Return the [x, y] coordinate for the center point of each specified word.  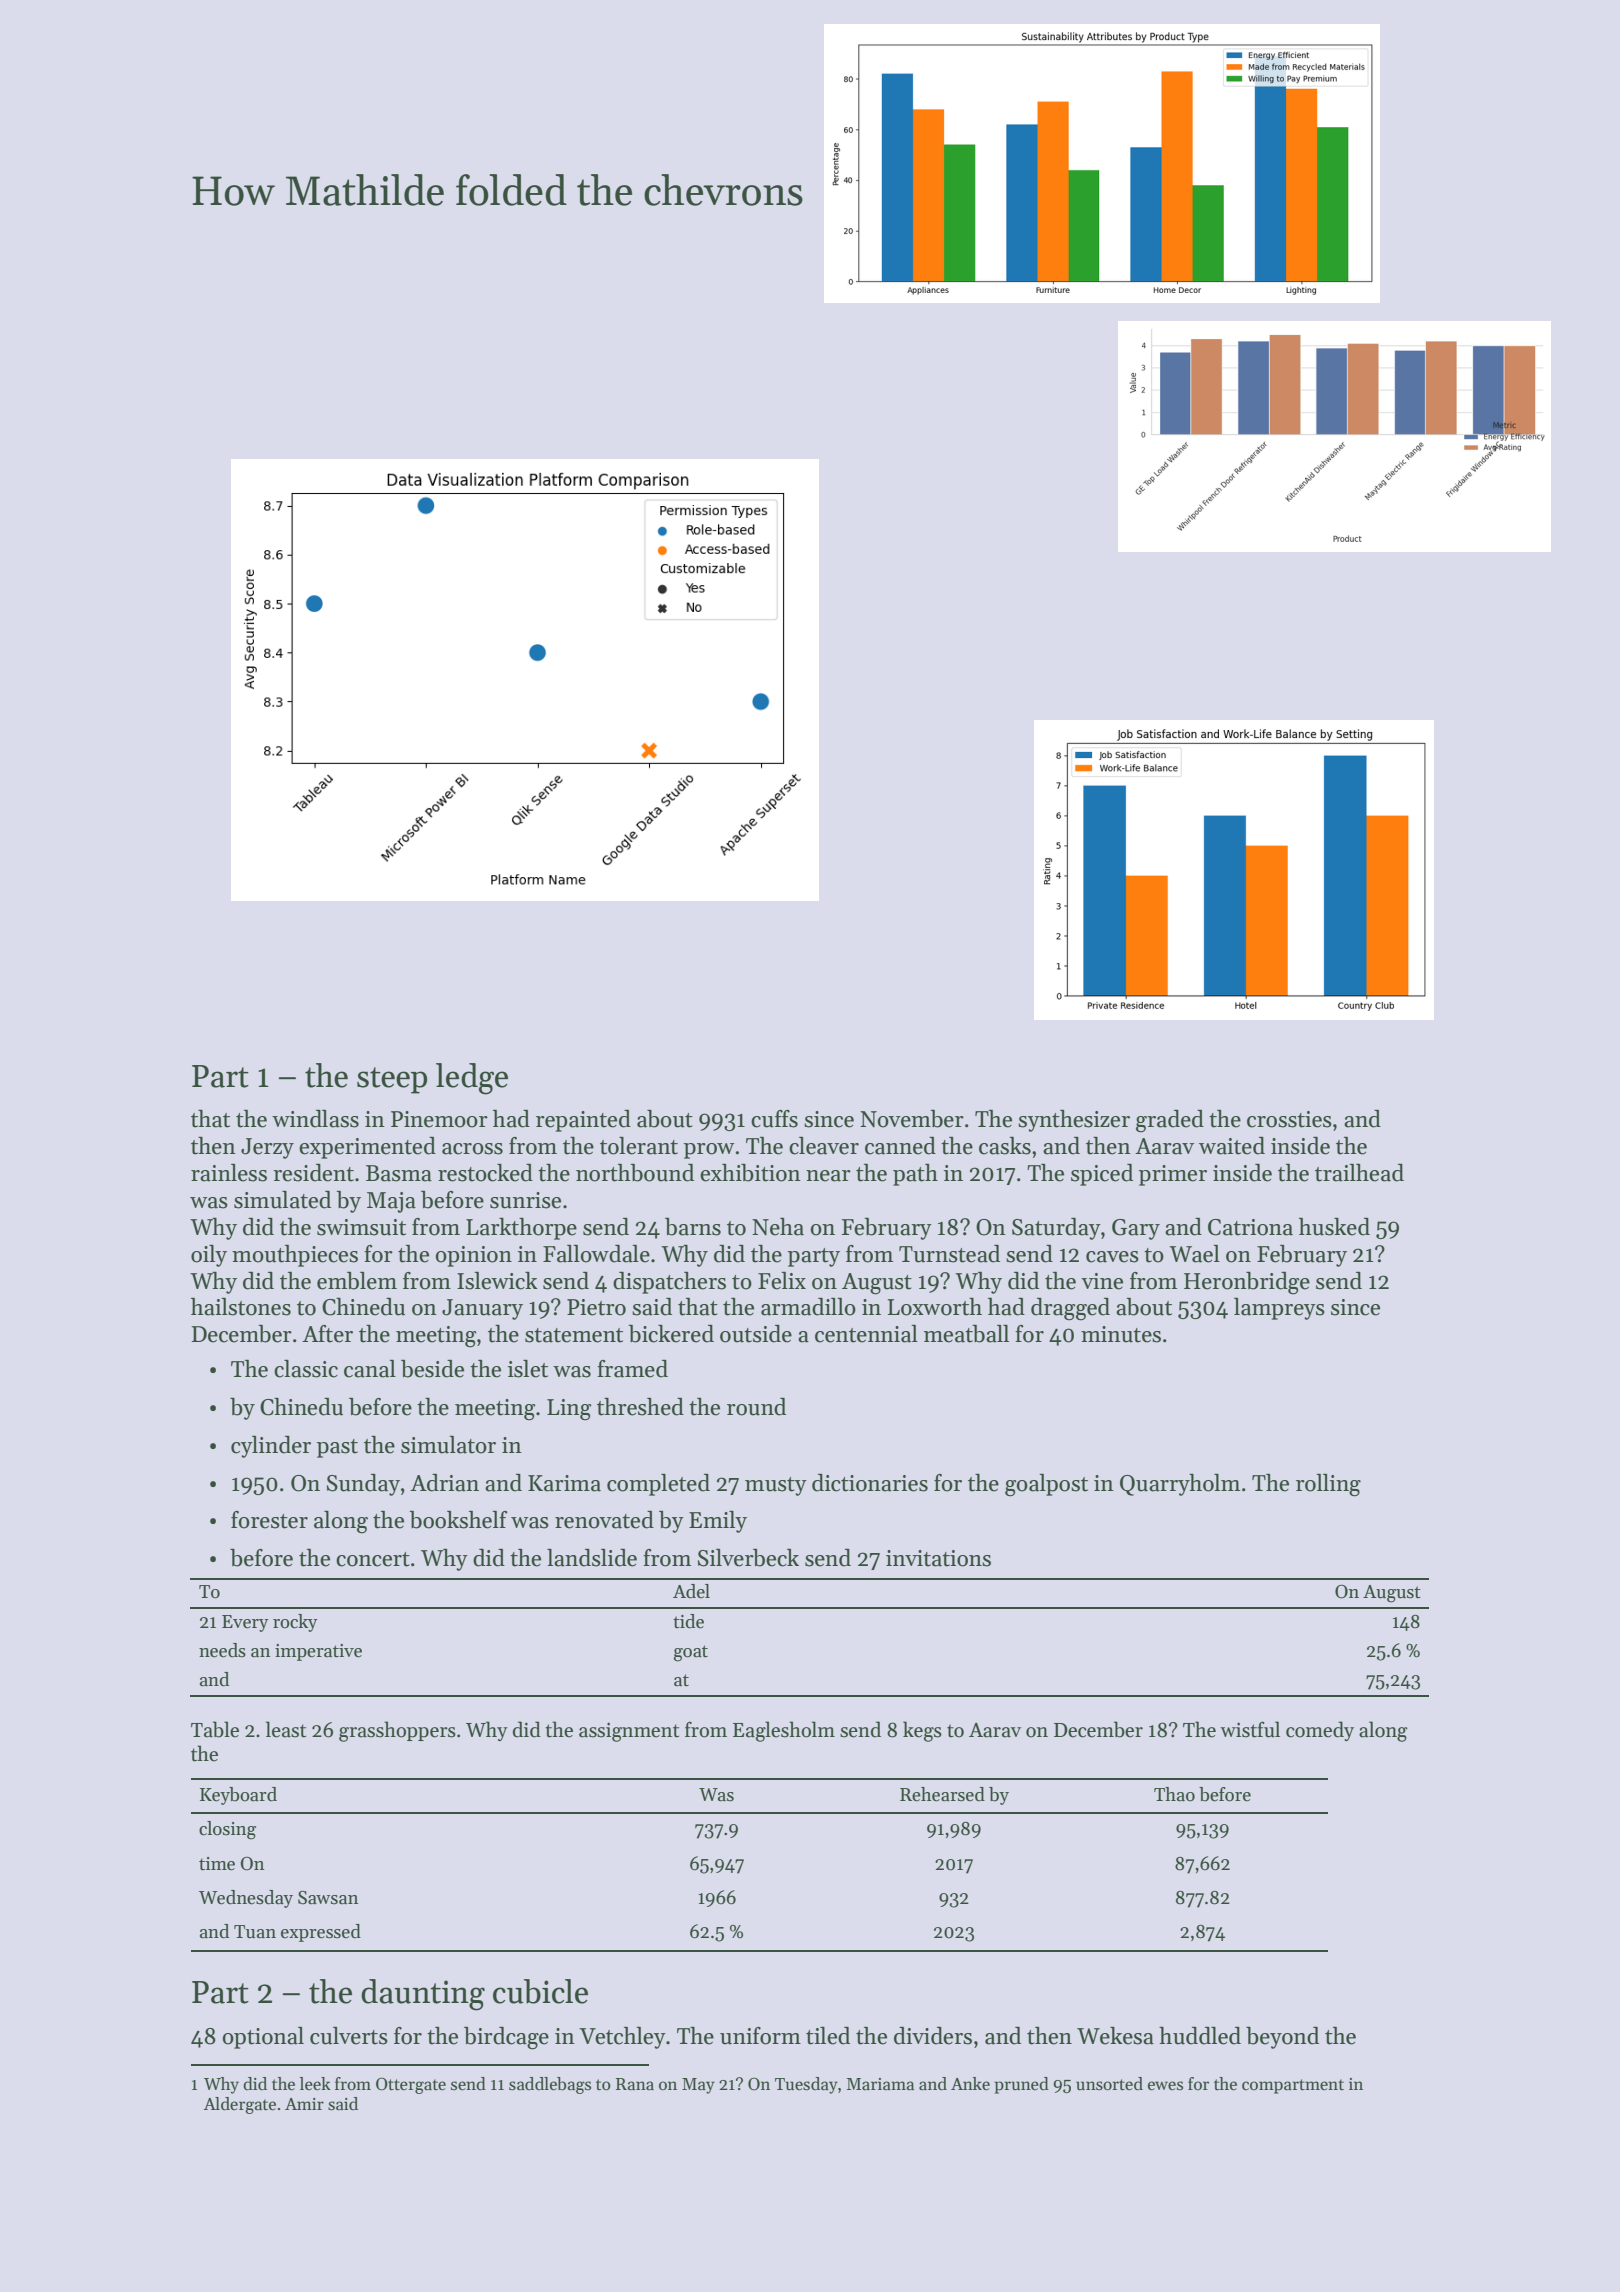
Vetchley [622, 2038]
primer [1173, 1175]
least [286, 1729]
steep [392, 1080]
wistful [1250, 1729]
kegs [922, 1731]
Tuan [255, 1932]
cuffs [774, 1119]
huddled [1200, 2036]
